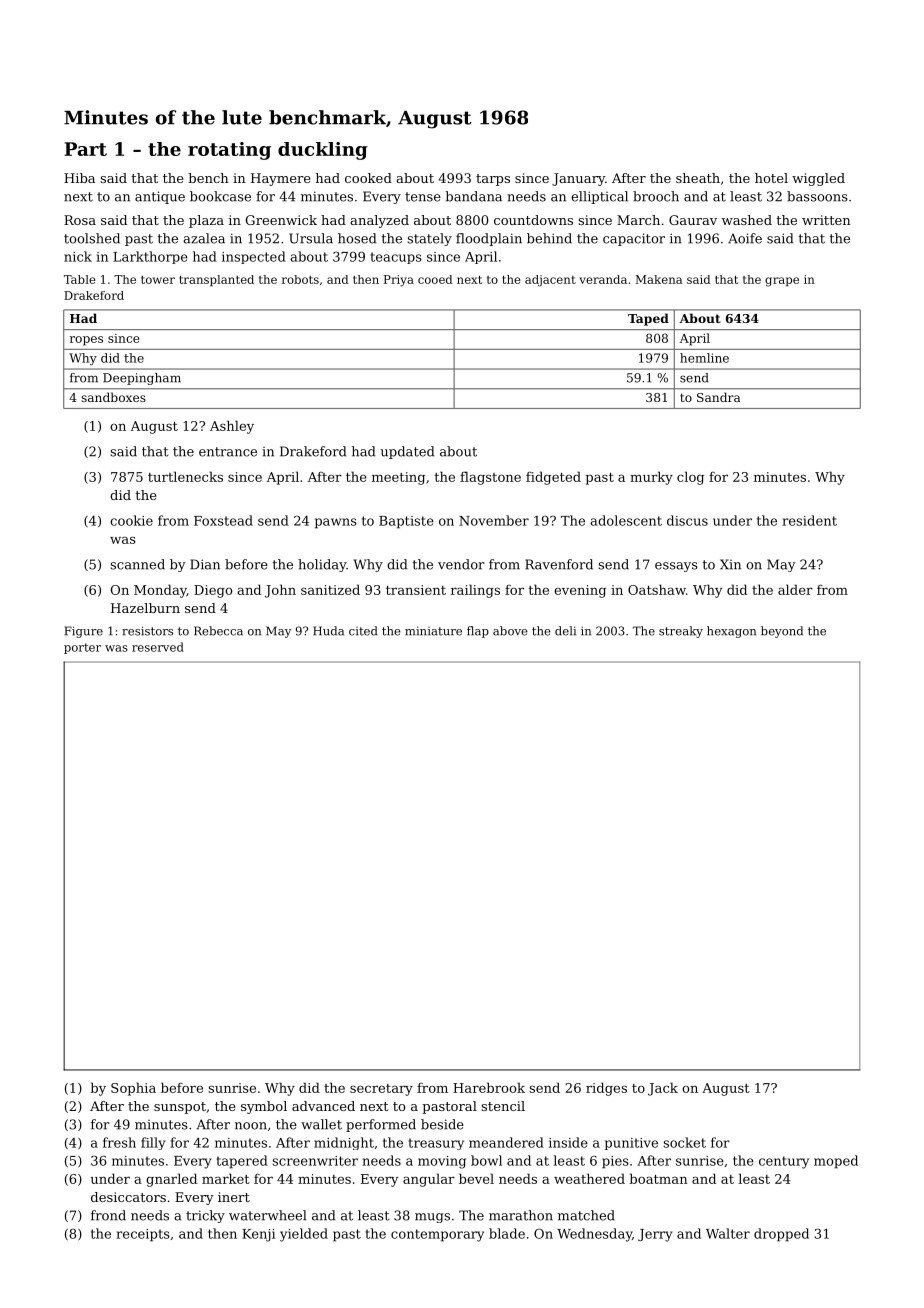 This image has width=924, height=1308. I want to click on Hazelburn, so click(145, 608).
